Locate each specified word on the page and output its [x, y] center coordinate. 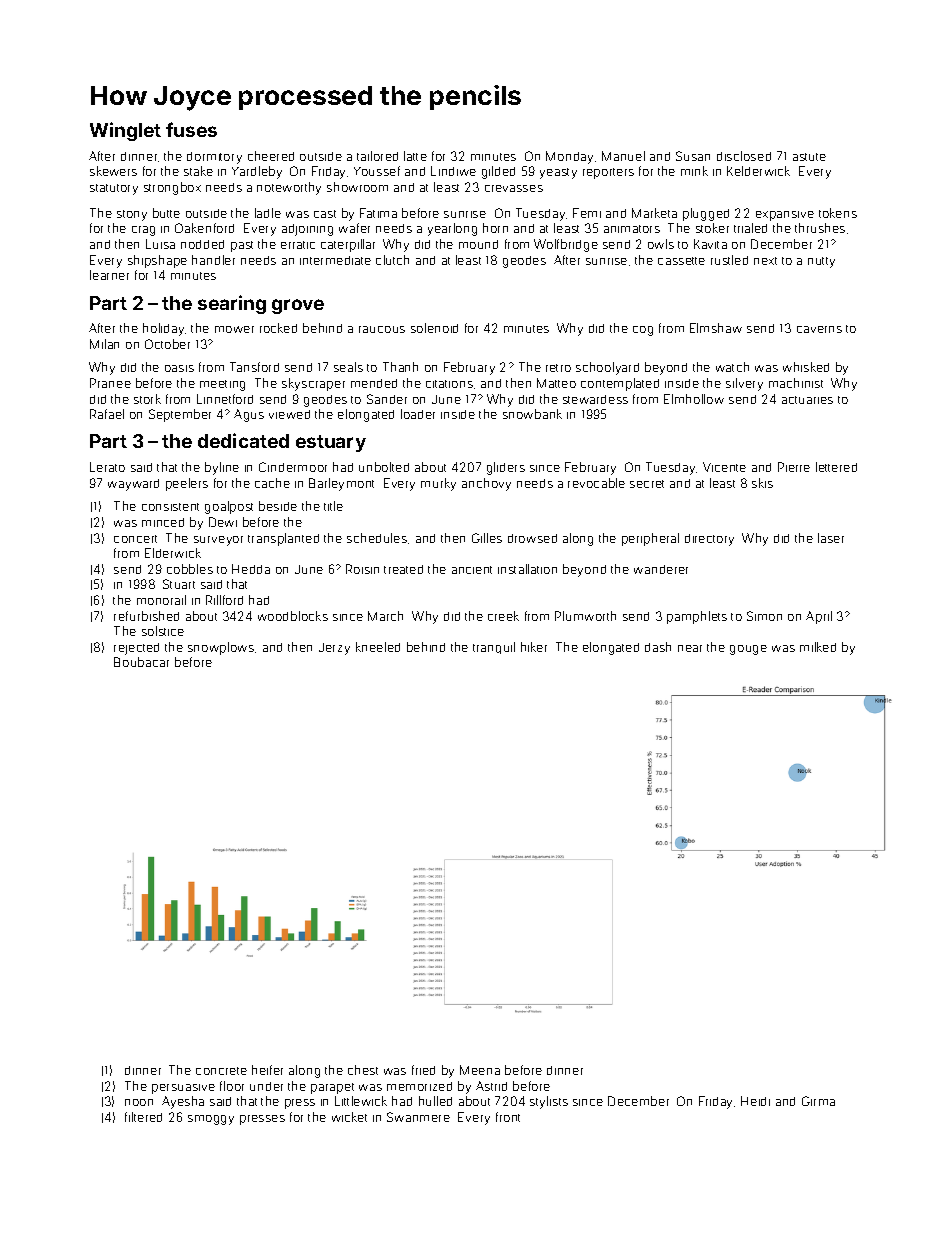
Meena [480, 1070]
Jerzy [334, 649]
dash [658, 647]
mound [478, 244]
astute [809, 157]
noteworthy [289, 188]
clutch [392, 260]
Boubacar [141, 662]
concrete [221, 1071]
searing [232, 304]
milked [818, 647]
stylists [549, 1102]
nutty [821, 262]
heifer [267, 1070]
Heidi [755, 1101]
